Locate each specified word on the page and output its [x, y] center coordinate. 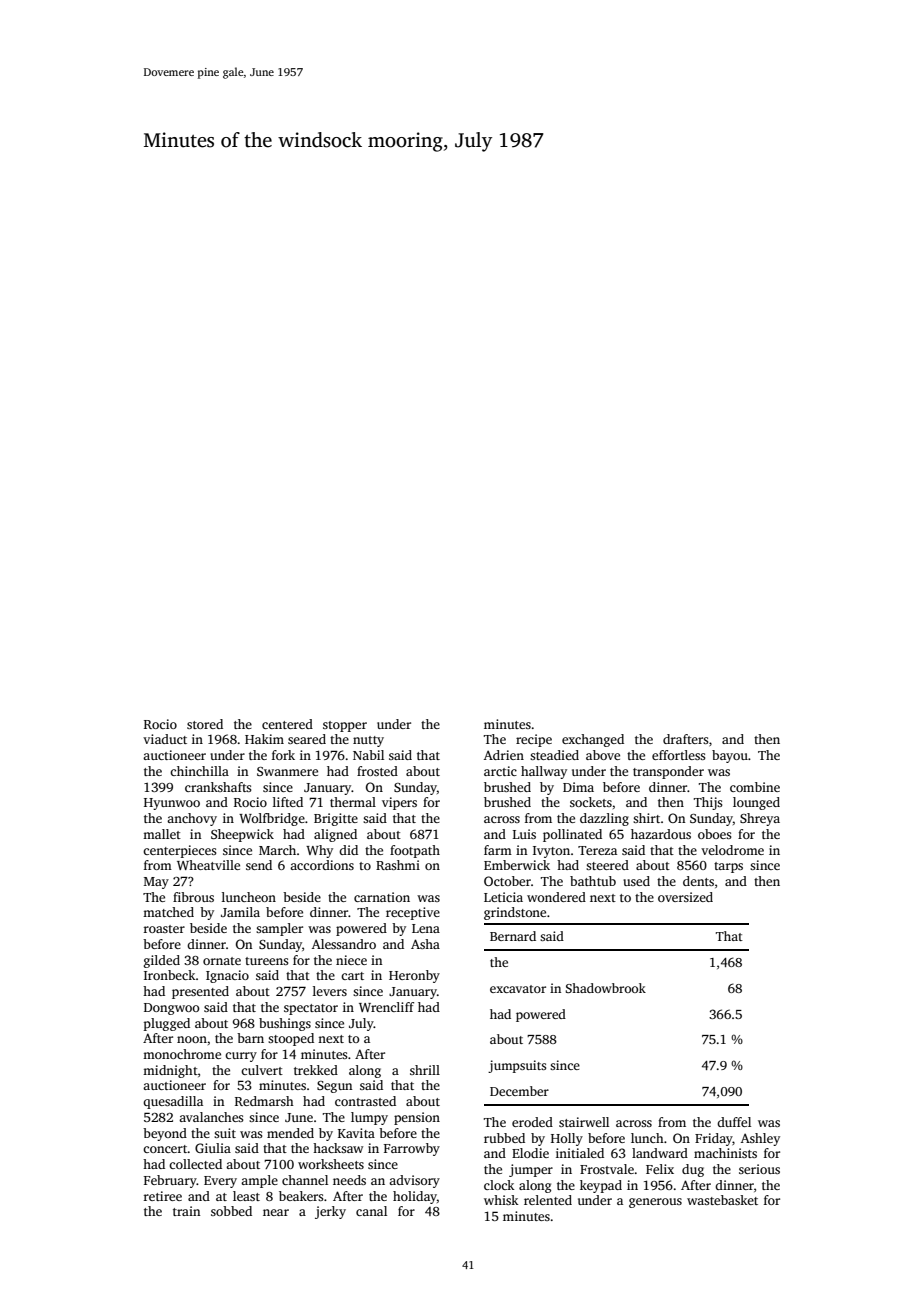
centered [287, 724]
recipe [534, 740]
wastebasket [722, 1200]
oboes [715, 834]
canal [371, 1211]
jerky [330, 1212]
